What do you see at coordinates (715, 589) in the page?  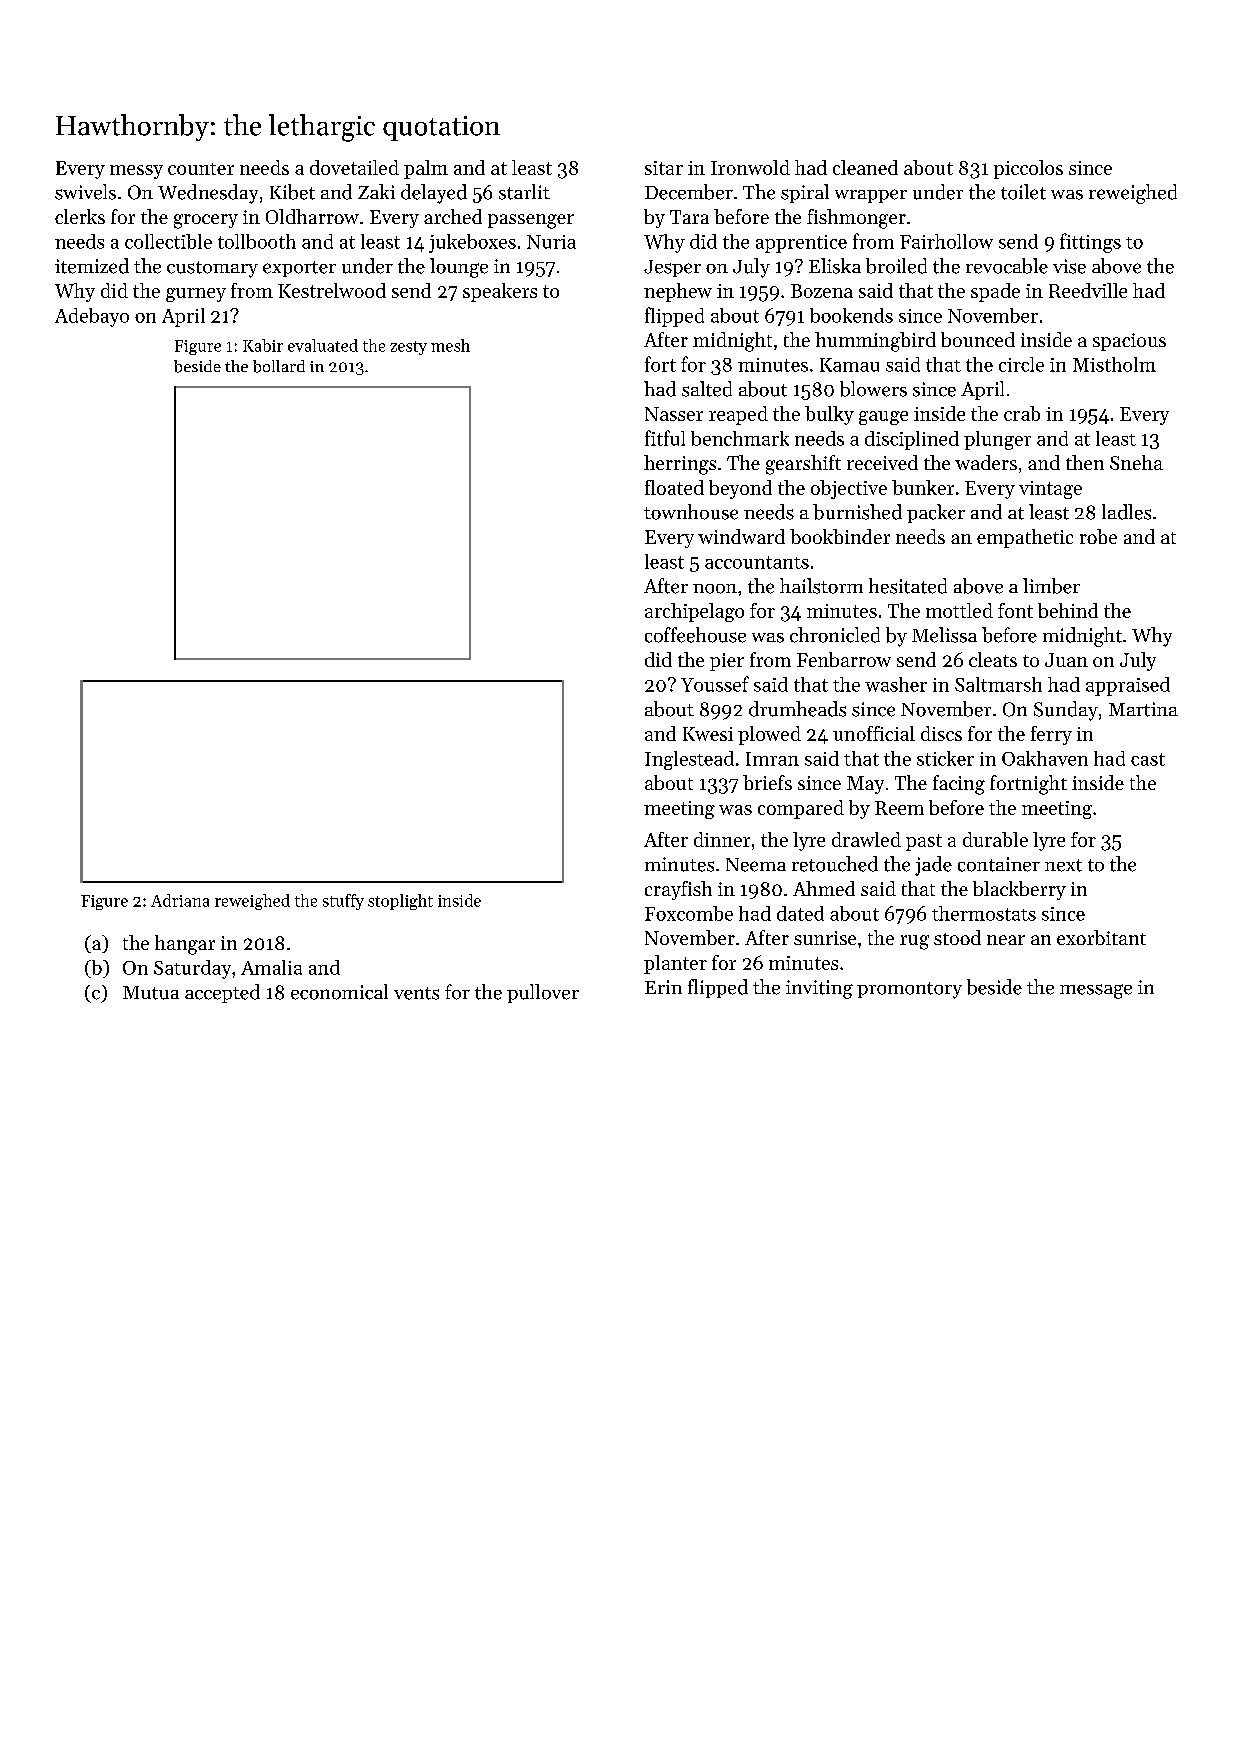 I see `noon` at bounding box center [715, 589].
